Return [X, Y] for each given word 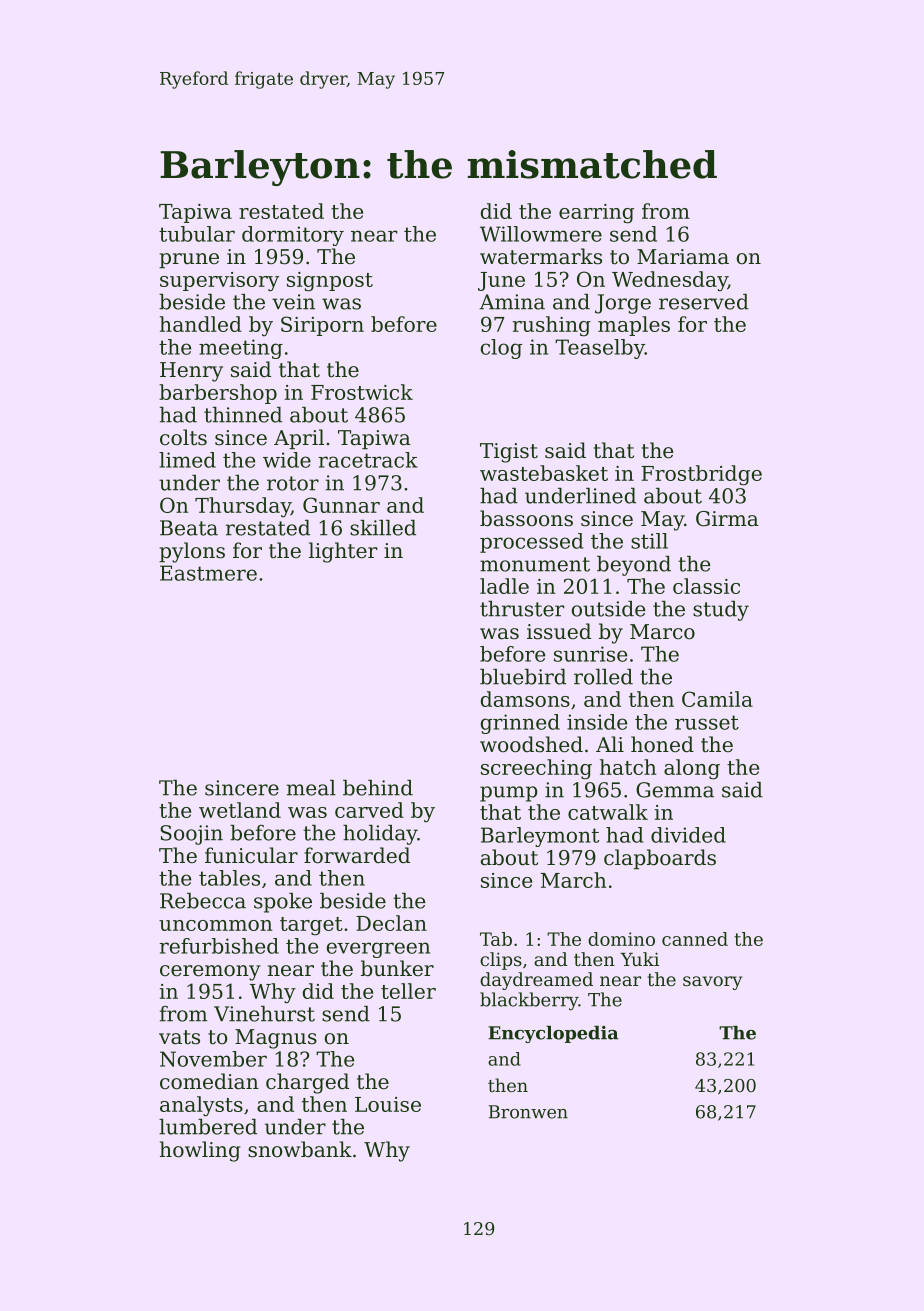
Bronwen [528, 1112]
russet [707, 722]
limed [187, 460]
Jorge [623, 304]
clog [501, 349]
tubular [197, 234]
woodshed [531, 744]
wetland [240, 810]
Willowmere [541, 234]
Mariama [683, 257]
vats [179, 1037]
